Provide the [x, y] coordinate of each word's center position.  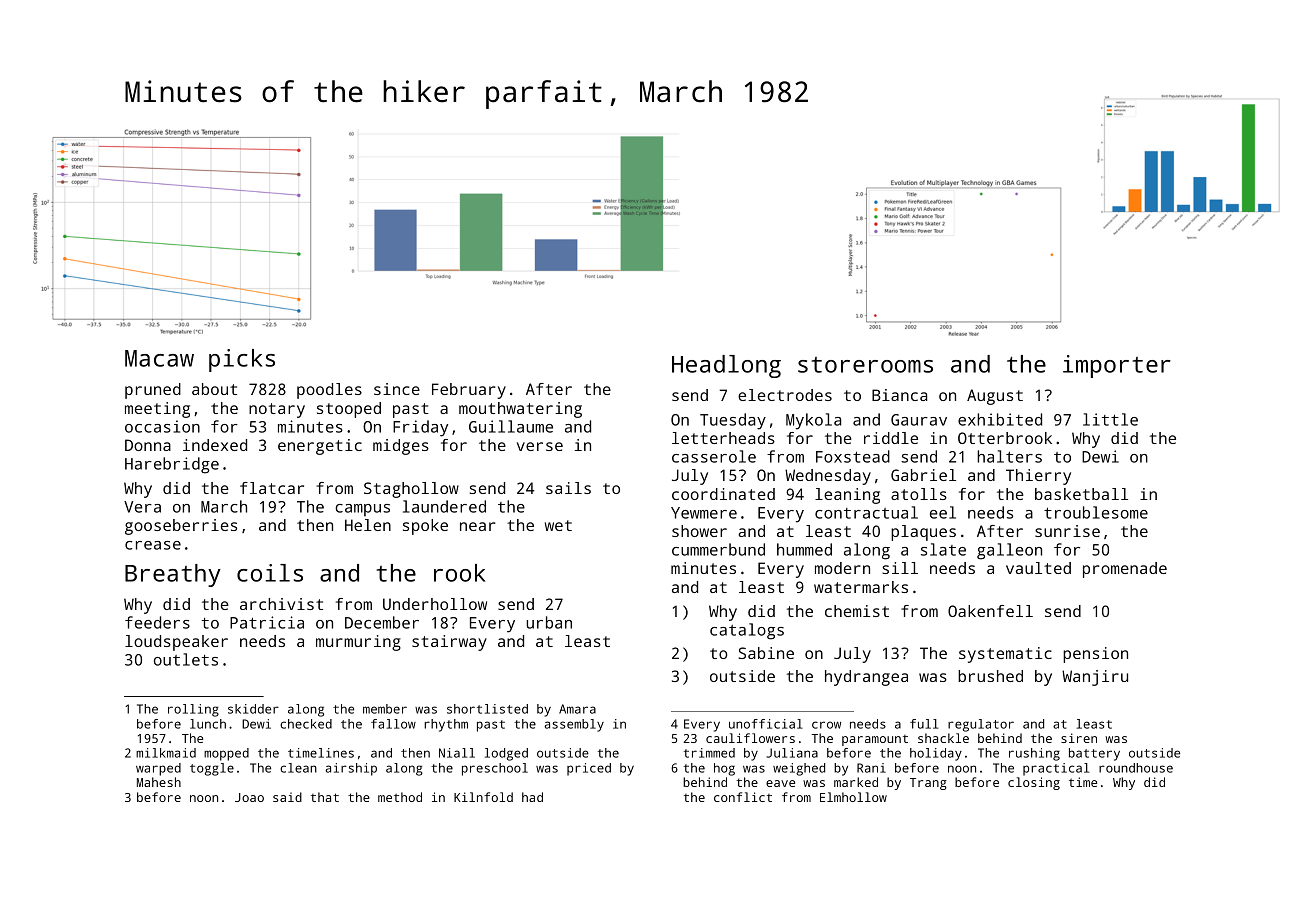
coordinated [723, 494]
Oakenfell [990, 611]
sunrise [1067, 531]
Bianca [899, 395]
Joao [249, 797]
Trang [928, 784]
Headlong [726, 366]
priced [589, 769]
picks [242, 360]
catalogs [747, 631]
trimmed [709, 753]
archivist [281, 604]
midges [401, 447]
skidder [253, 709]
